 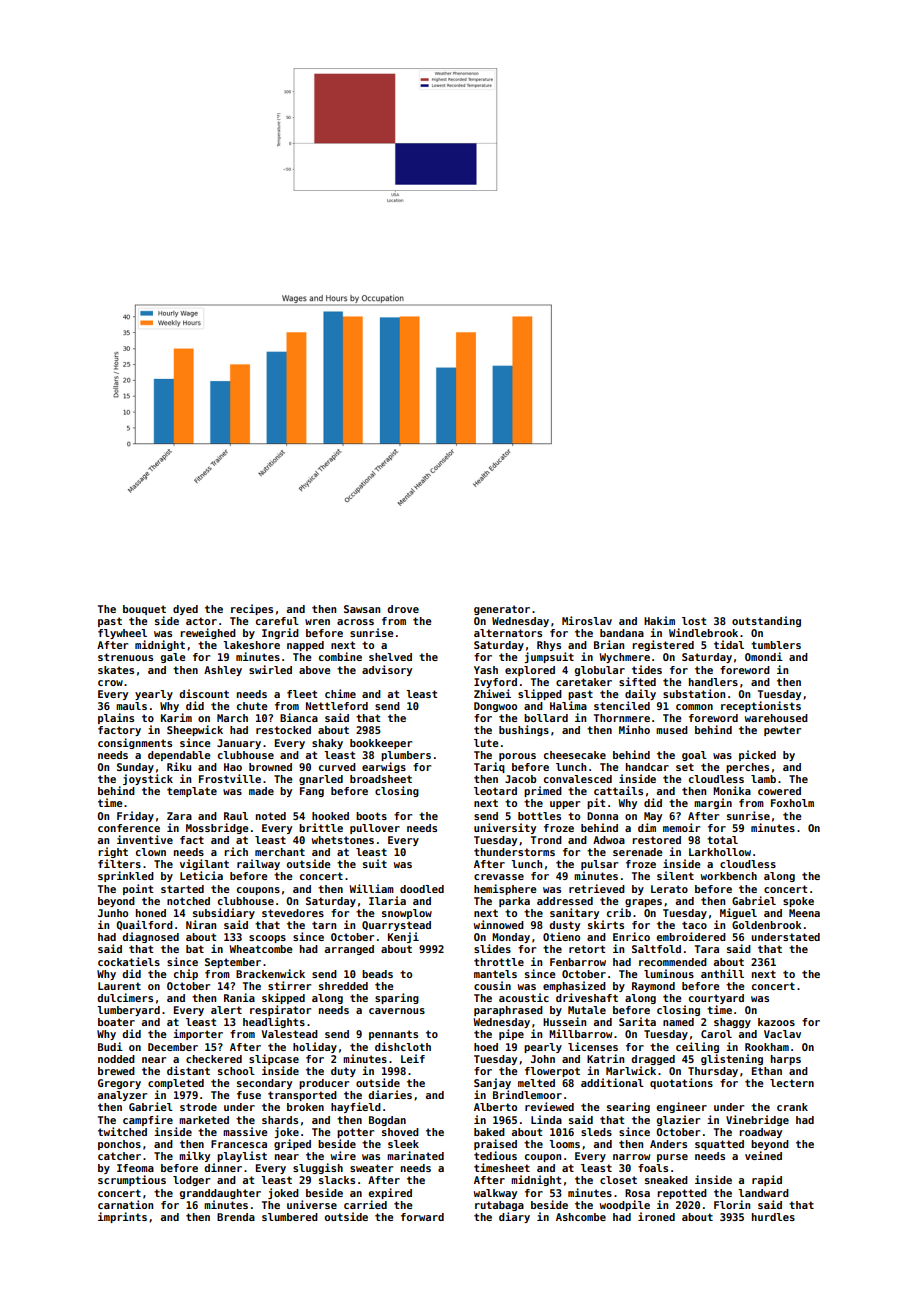 What do you see at coordinates (517, 757) in the document?
I see `porous` at bounding box center [517, 757].
